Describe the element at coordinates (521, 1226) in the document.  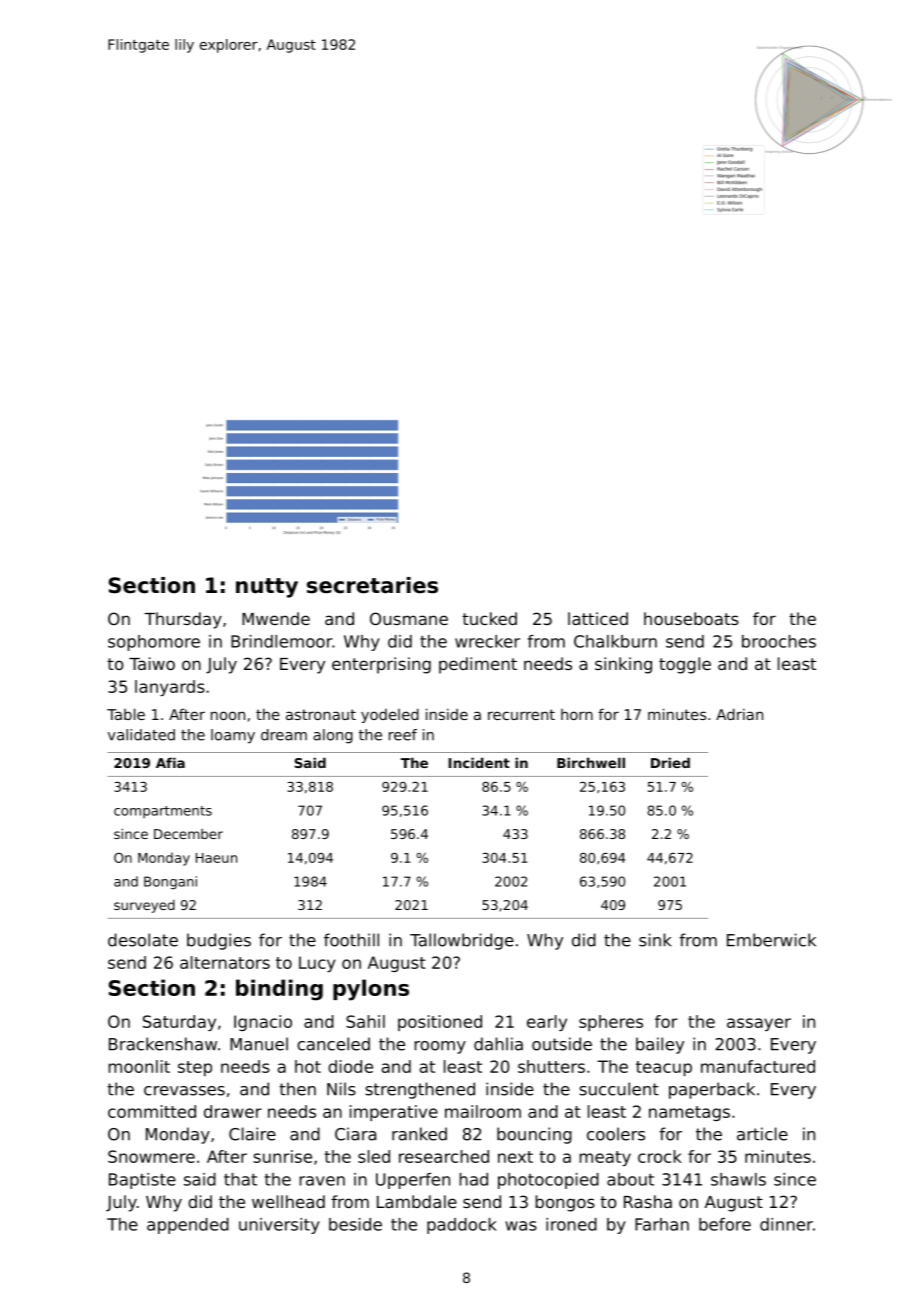
I see `was` at that location.
